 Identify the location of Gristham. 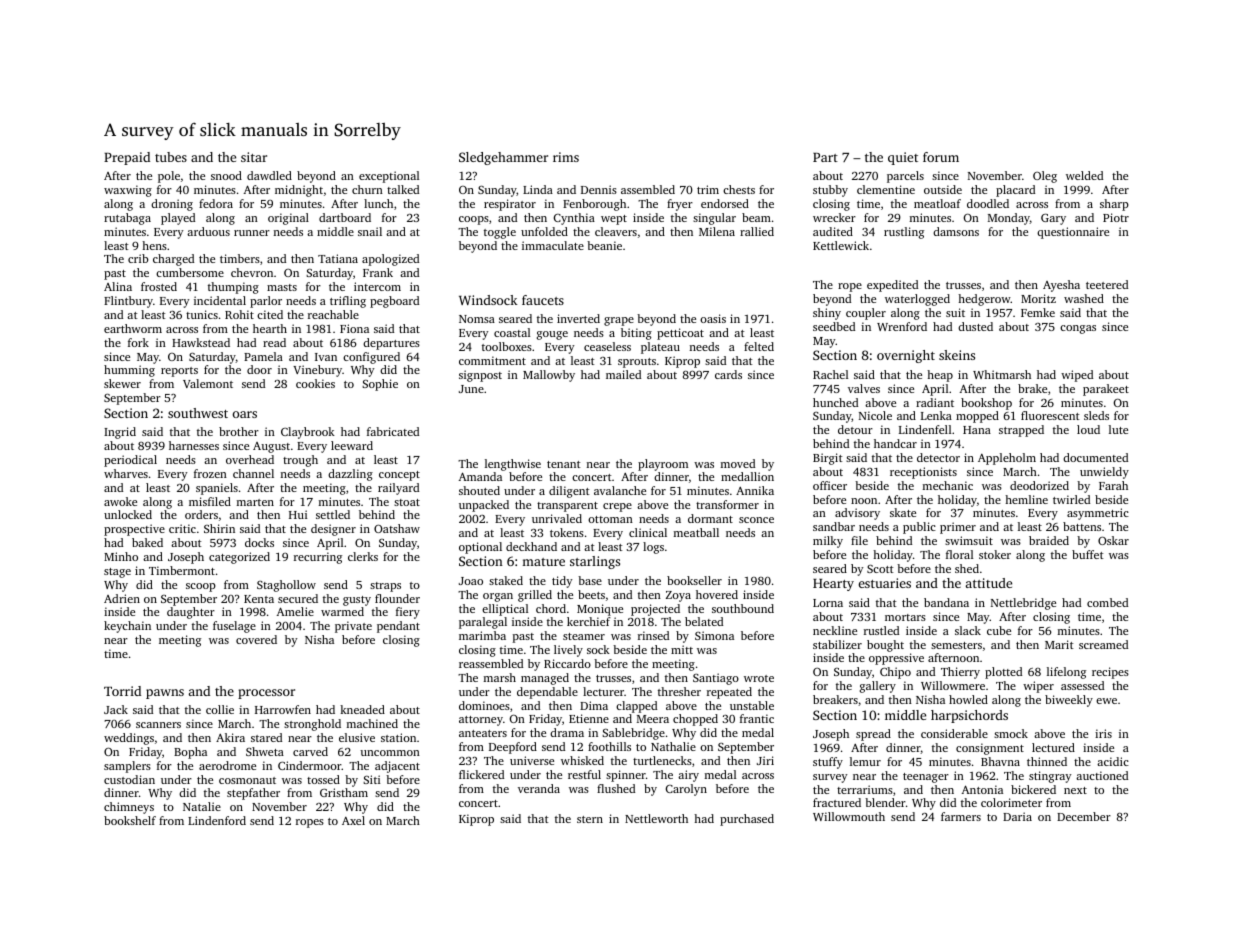
(344, 792).
